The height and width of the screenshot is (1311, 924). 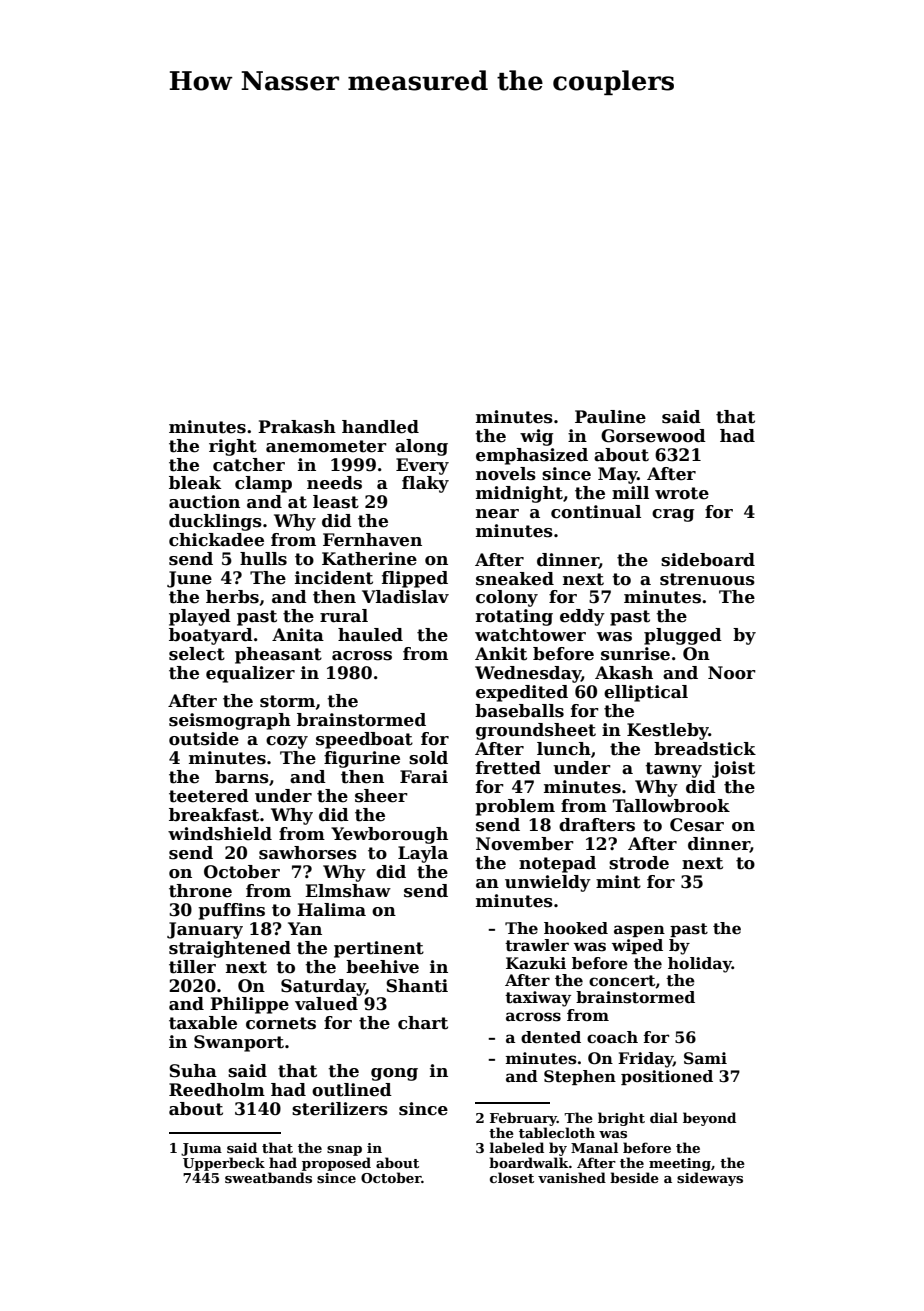 I want to click on closet, so click(x=512, y=1177).
